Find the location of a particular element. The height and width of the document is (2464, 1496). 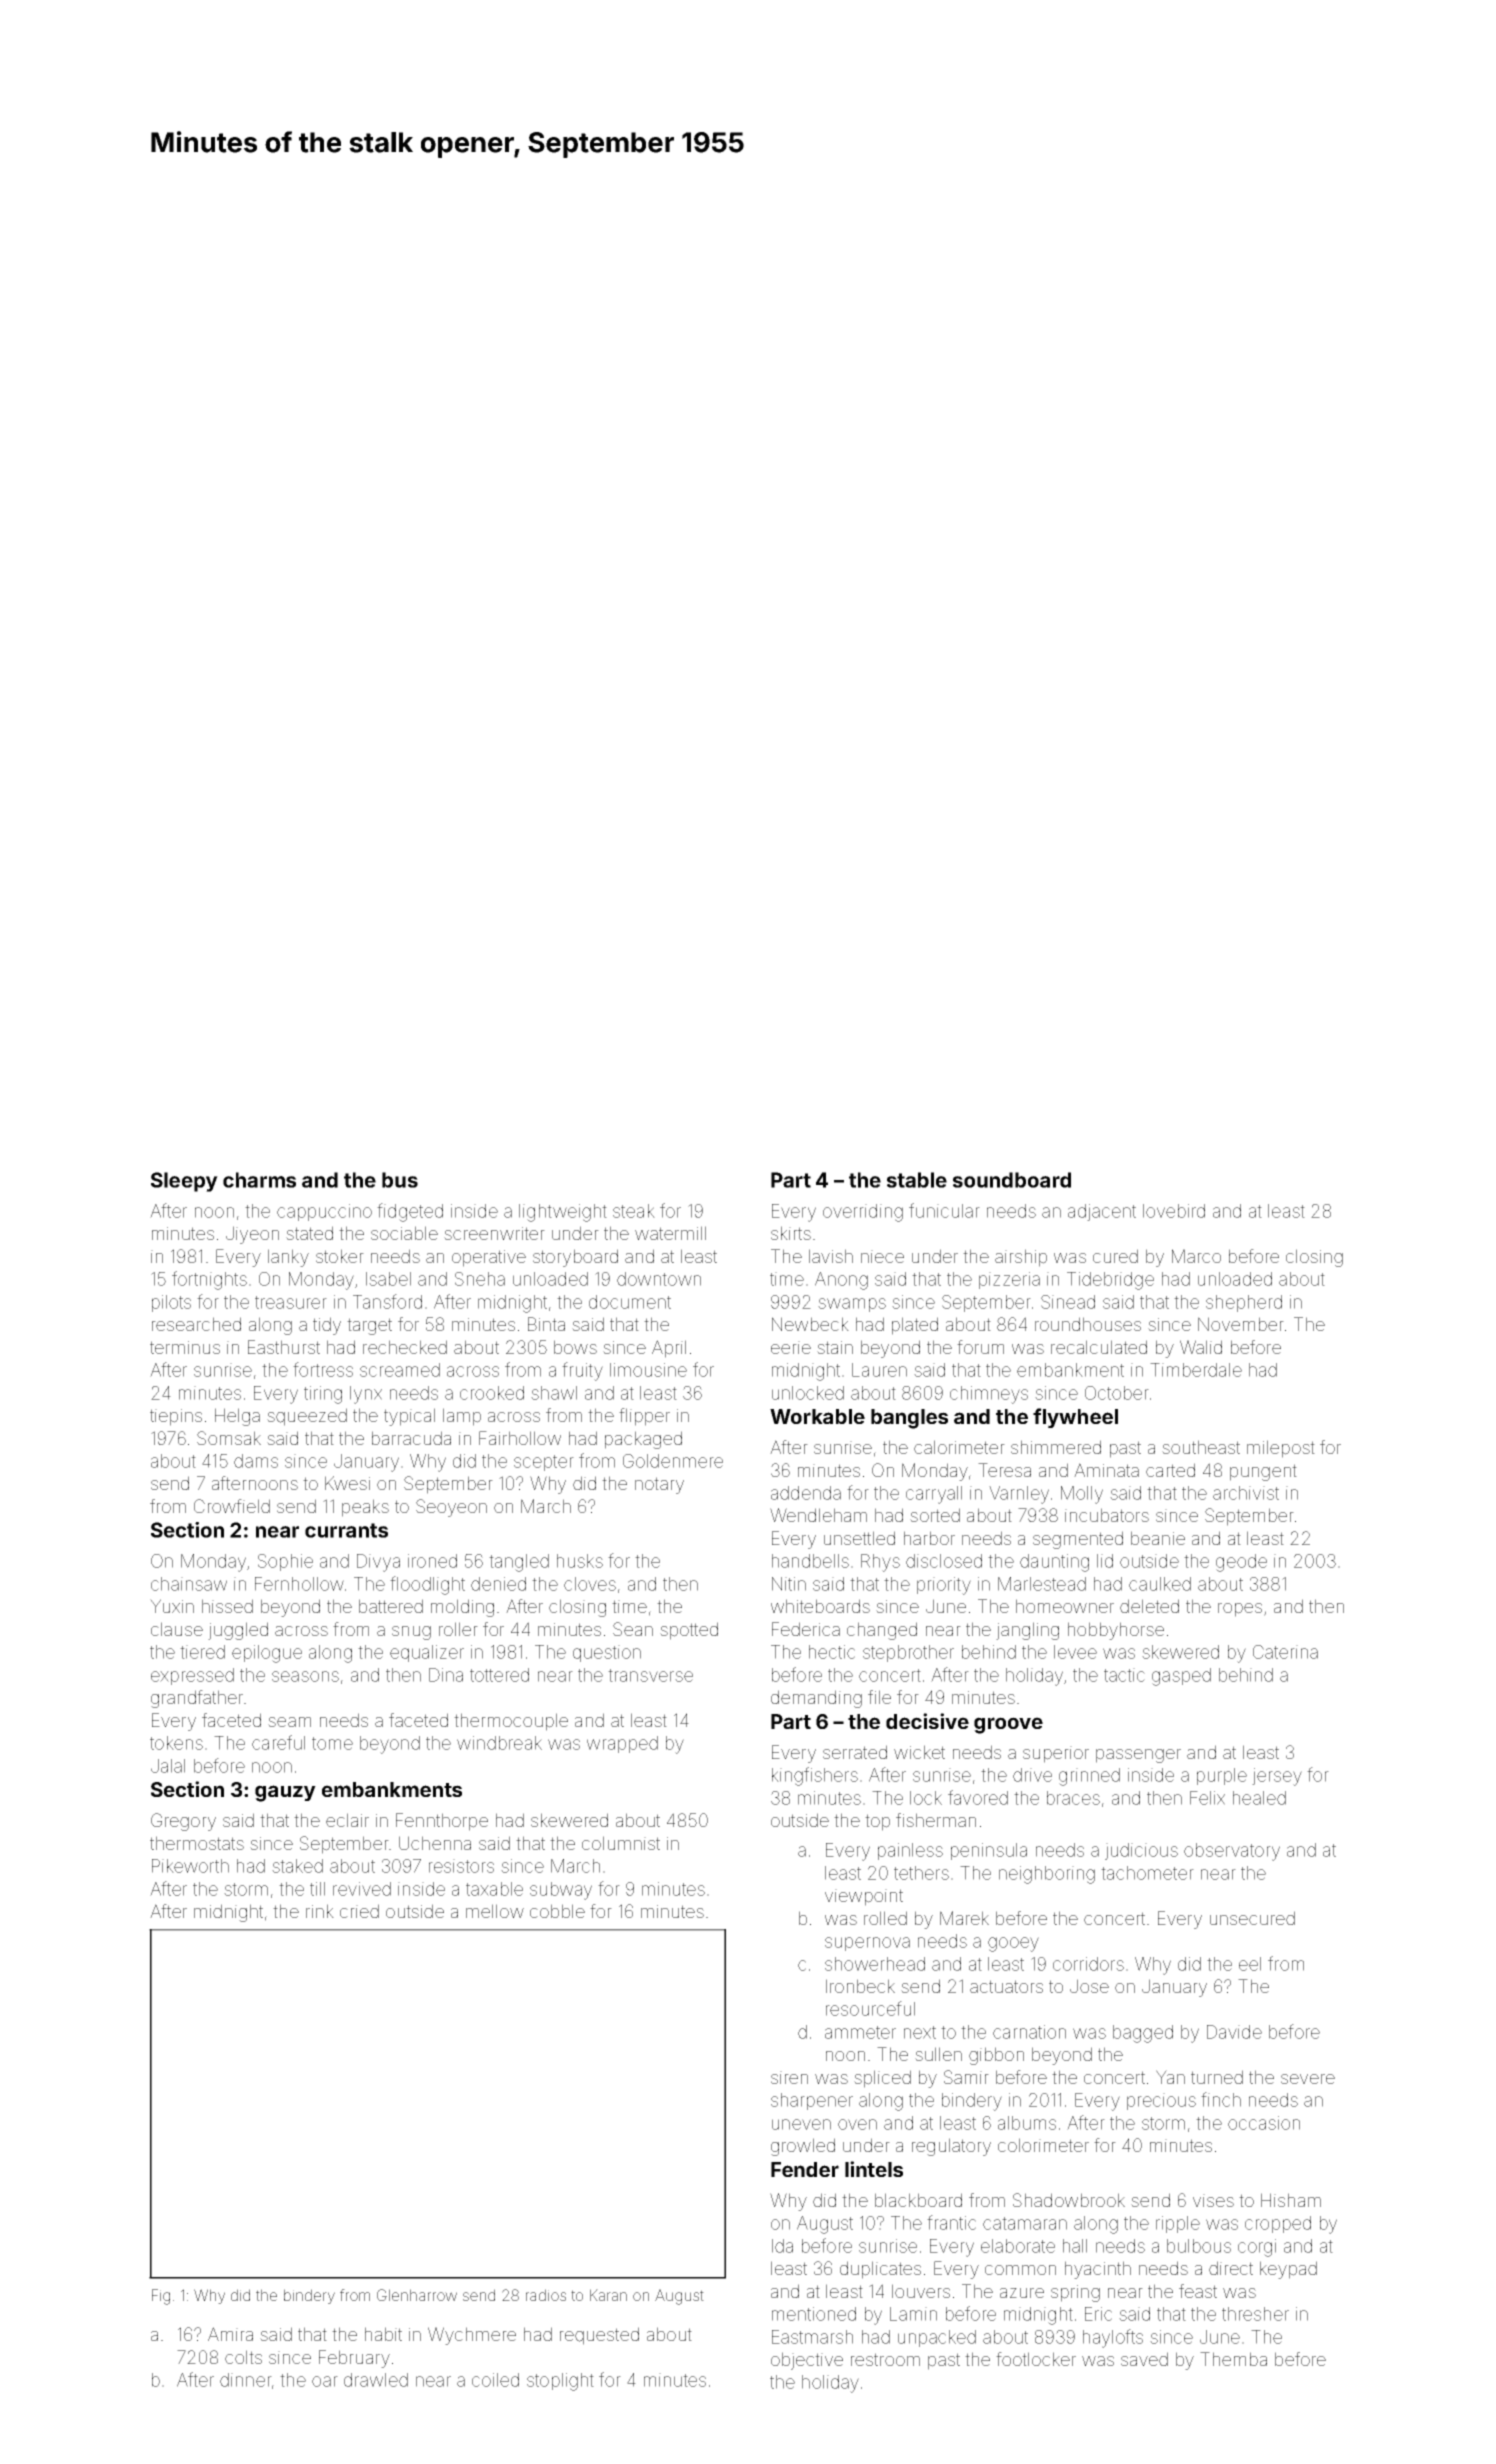

milepost is located at coordinates (1281, 1449).
